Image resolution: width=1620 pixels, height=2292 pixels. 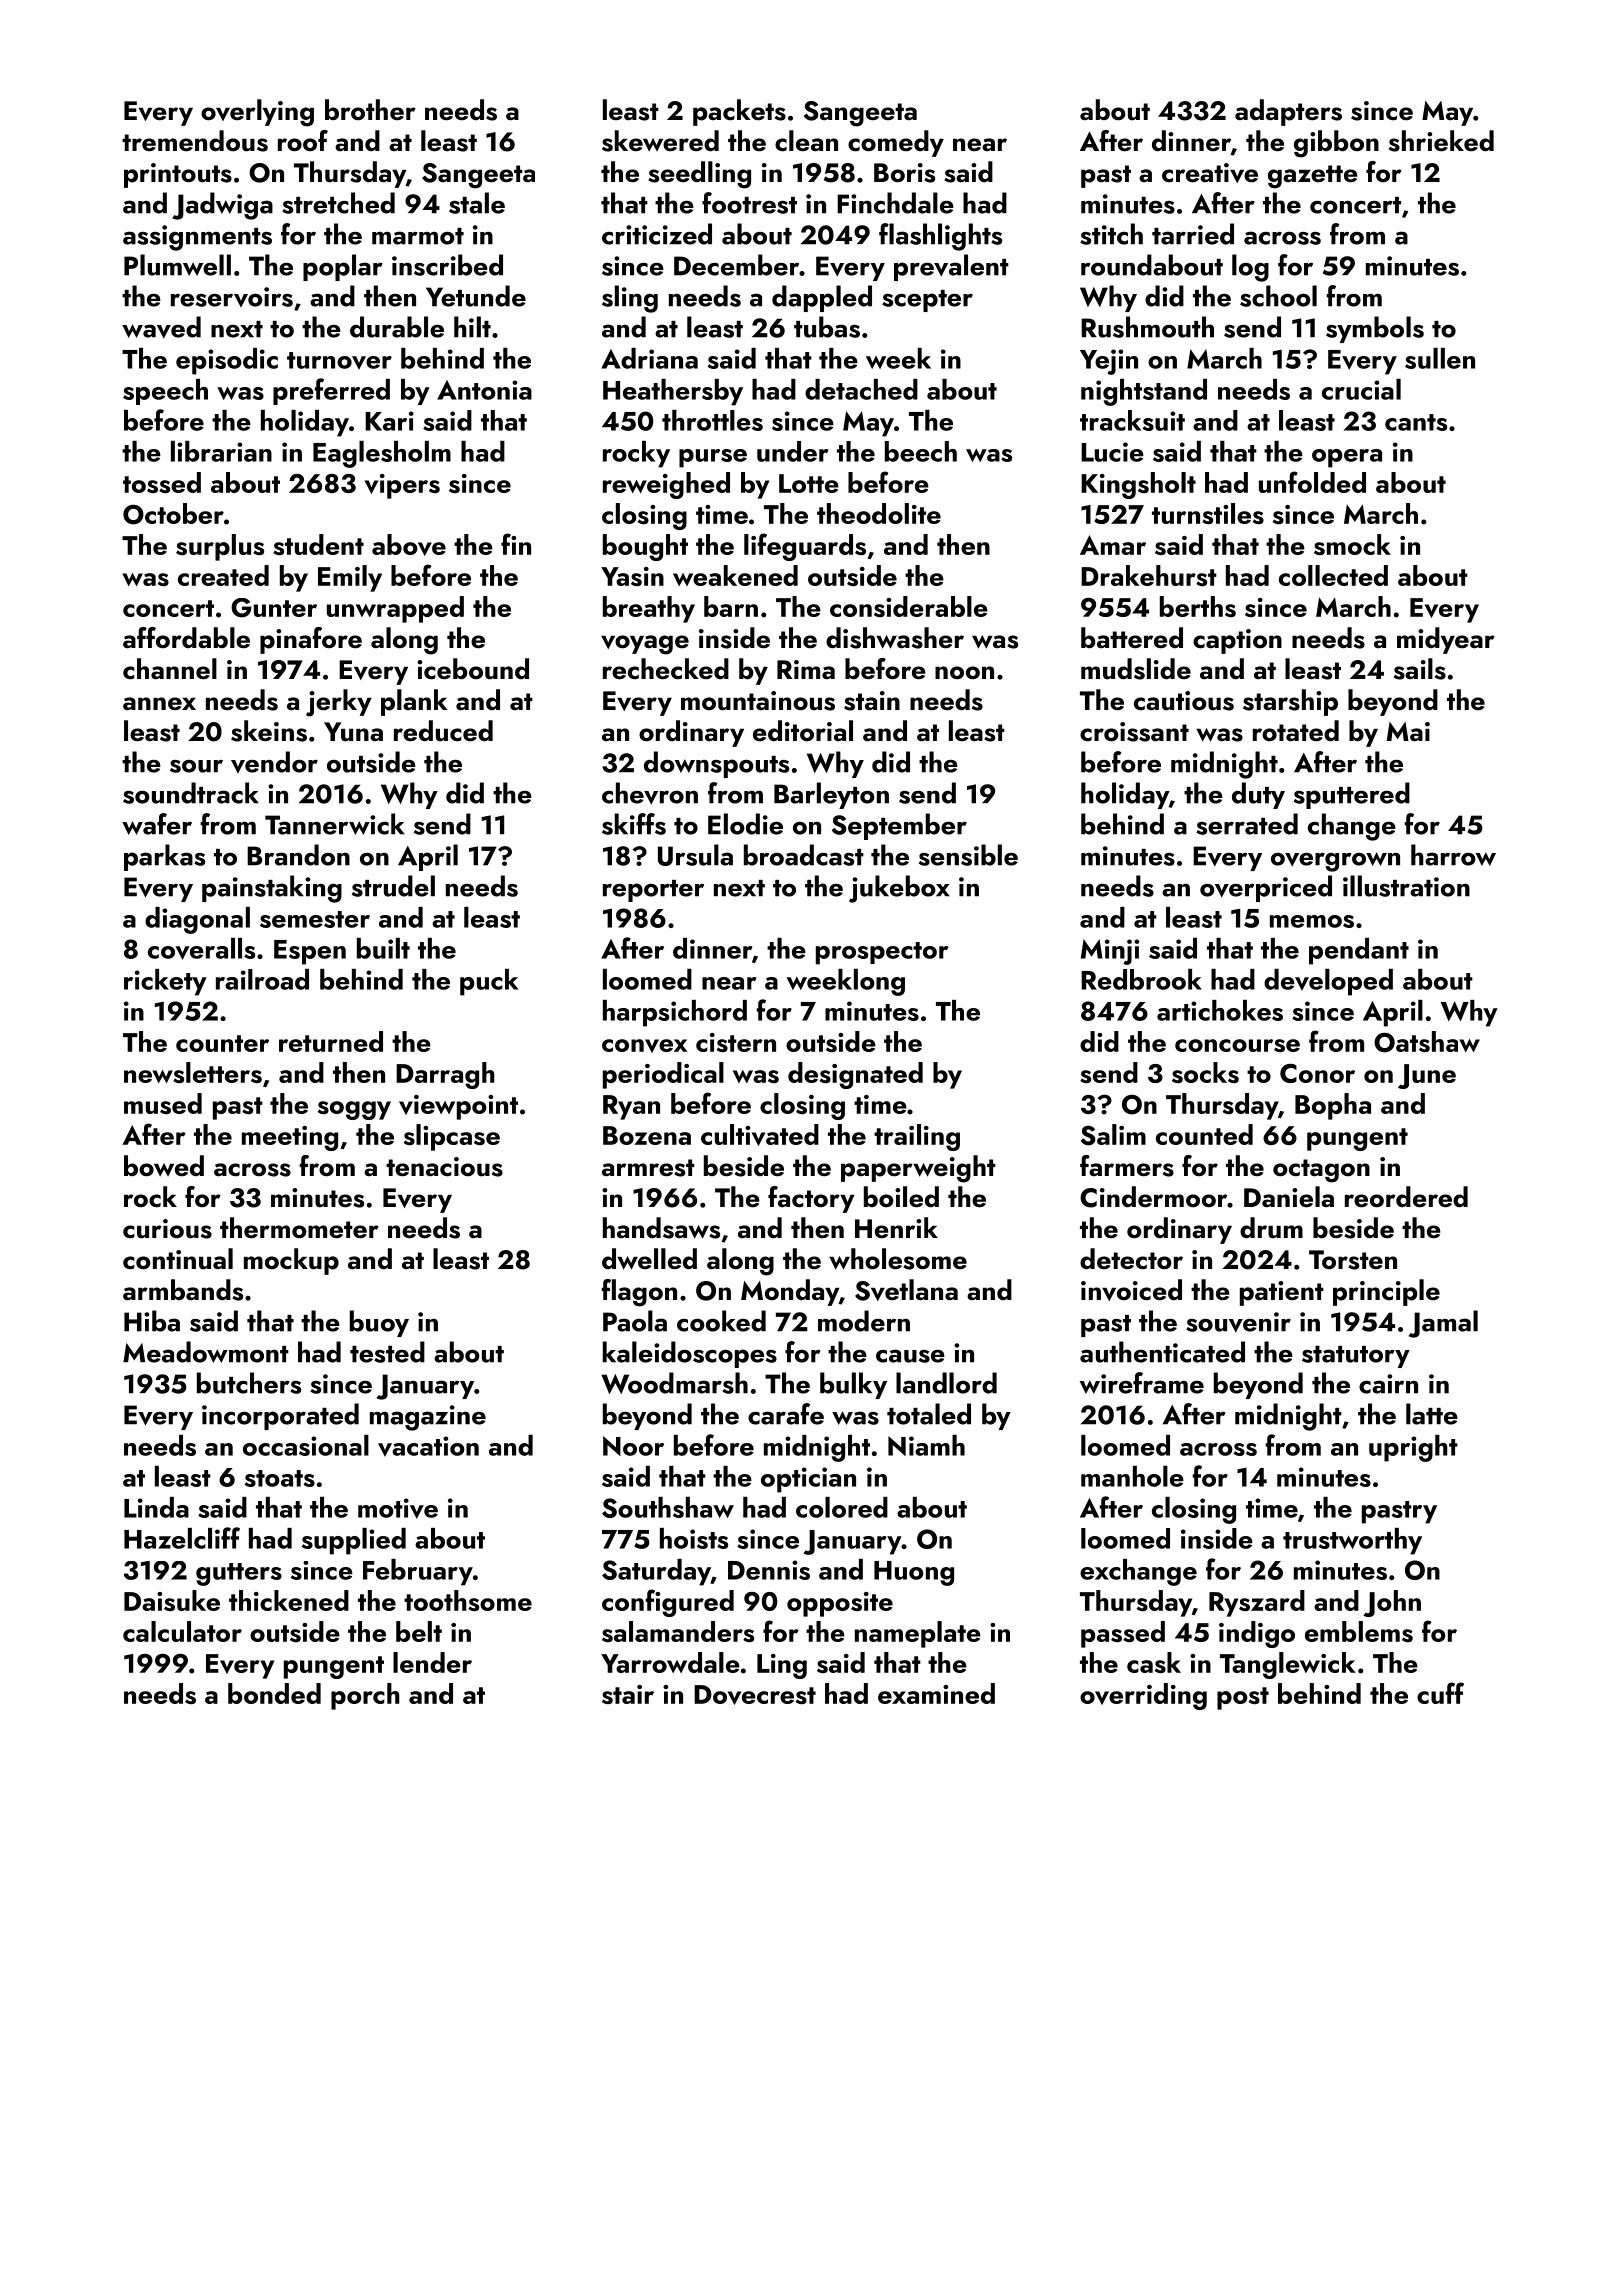 What do you see at coordinates (191, 793) in the screenshot?
I see `soundtrack` at bounding box center [191, 793].
